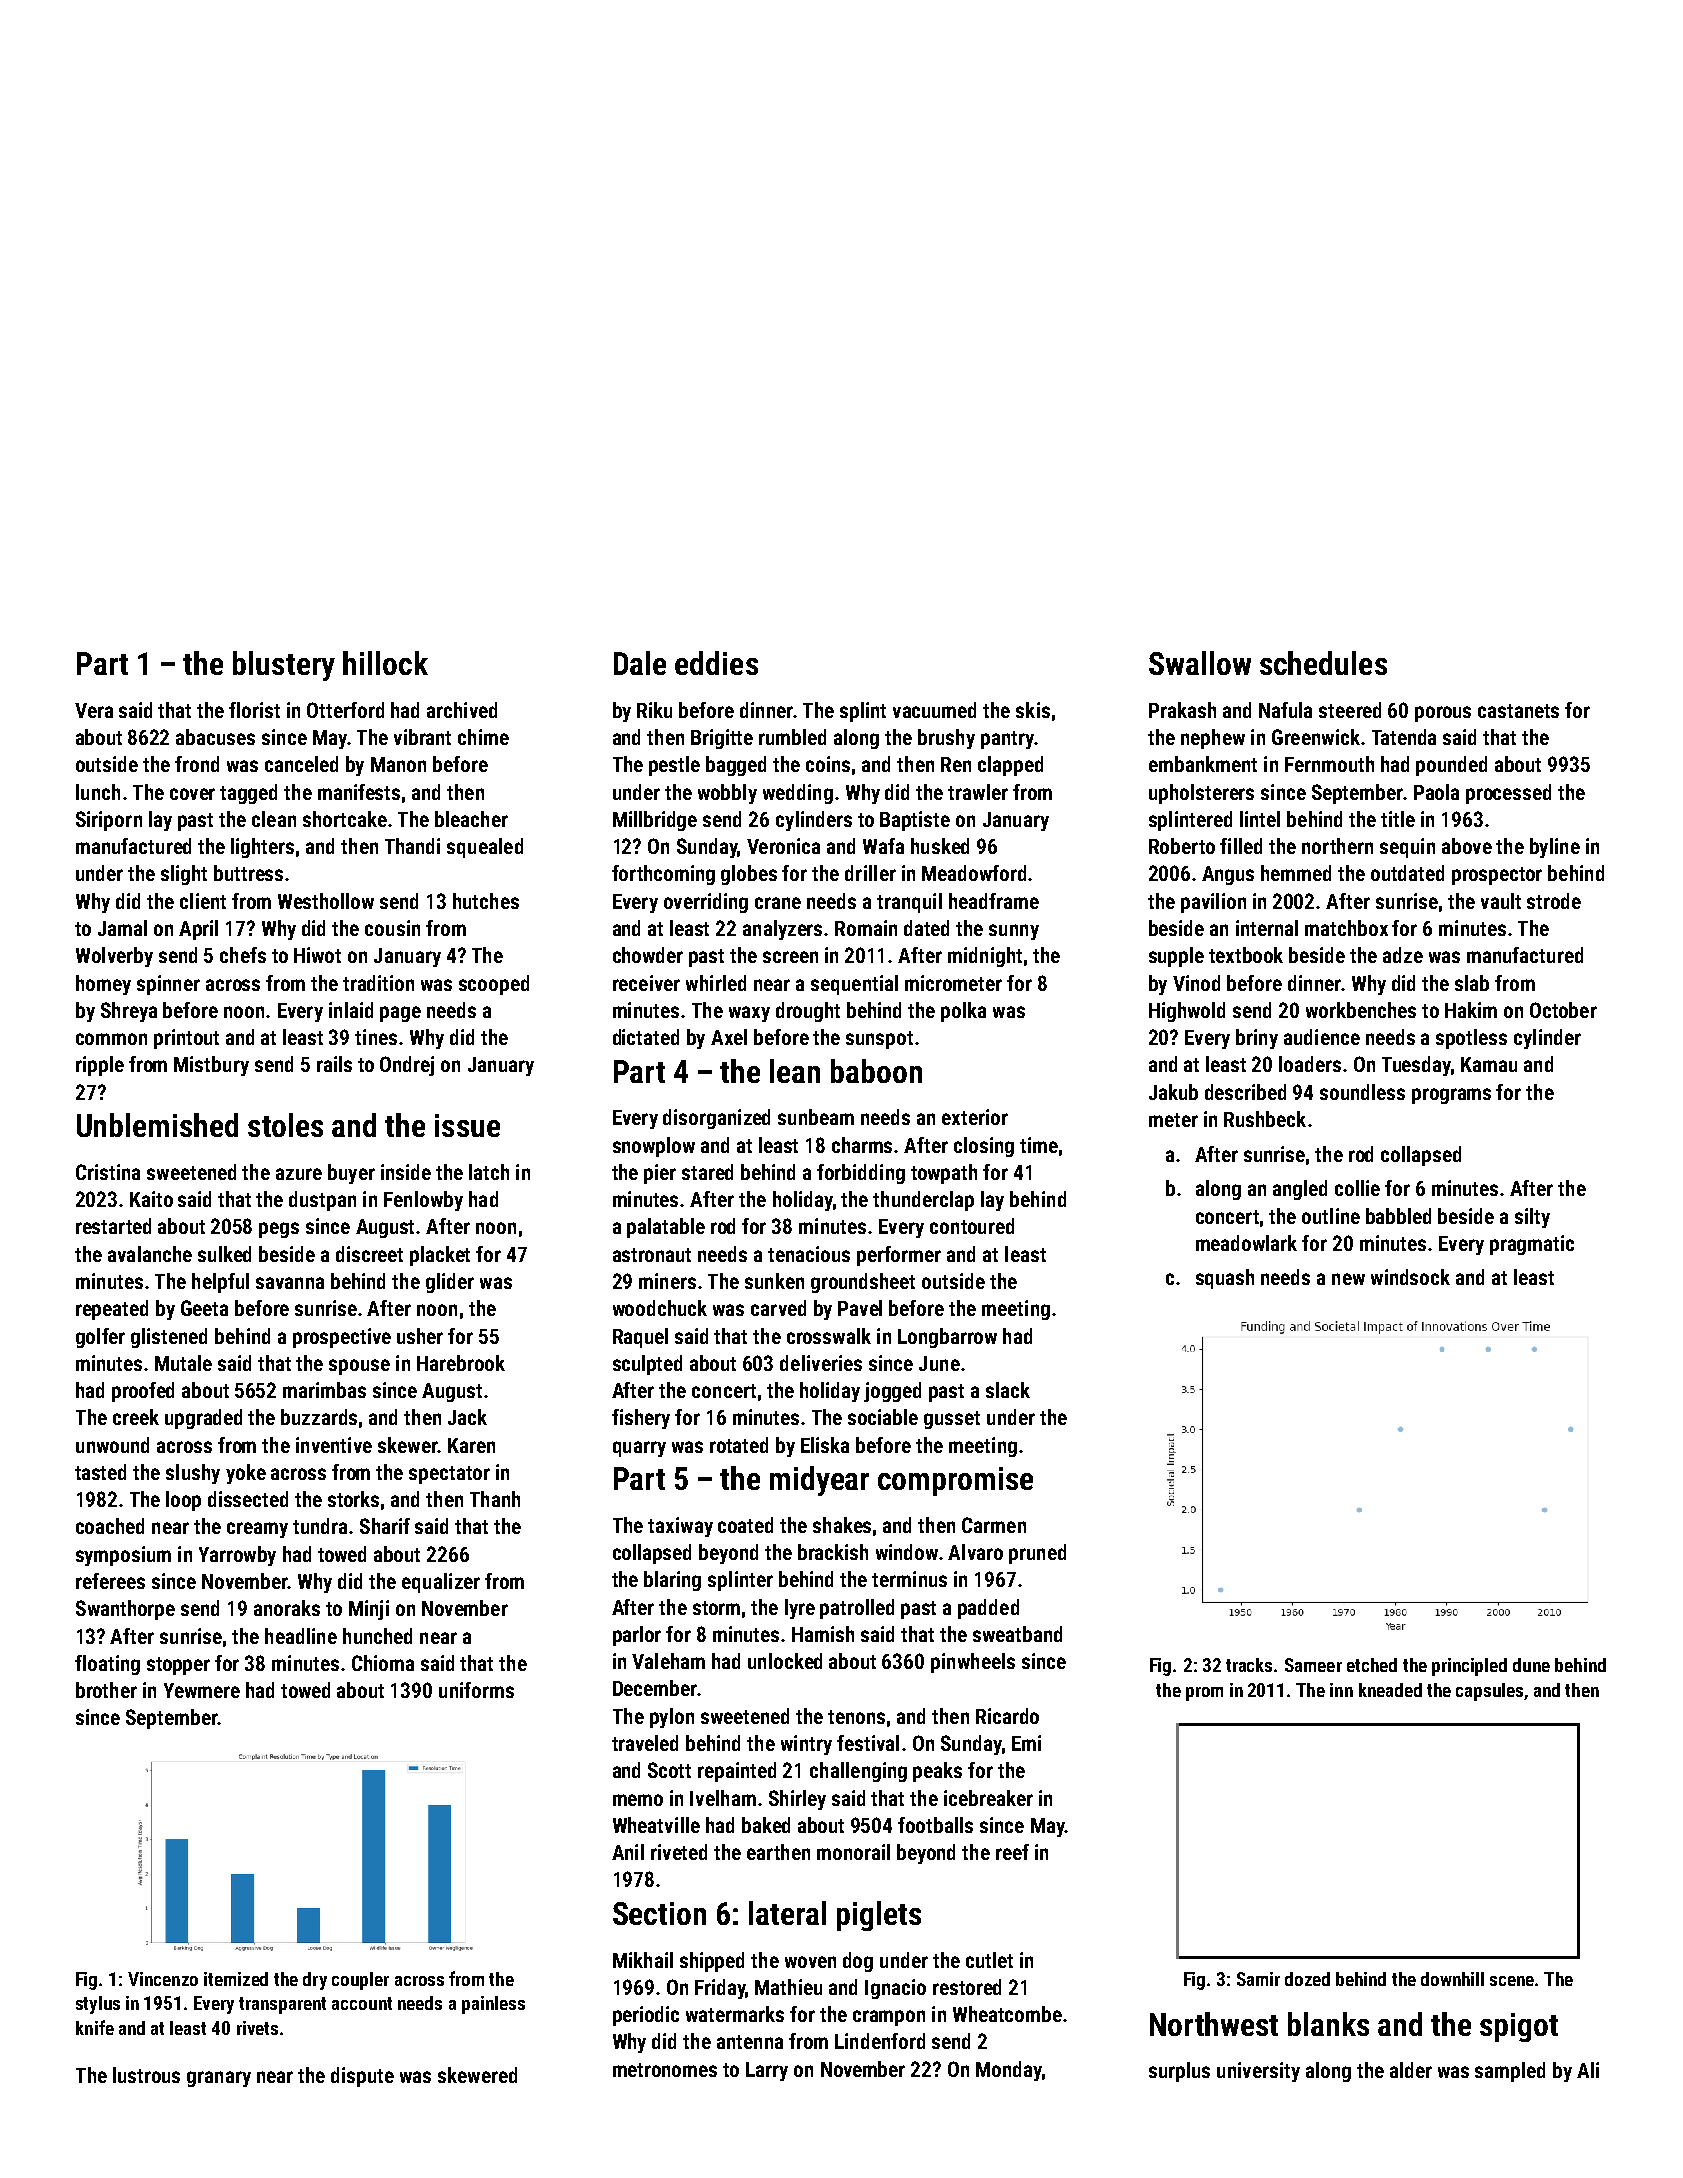 This image has width=1683, height=2178. Describe the element at coordinates (870, 873) in the image. I see `driller` at that location.
